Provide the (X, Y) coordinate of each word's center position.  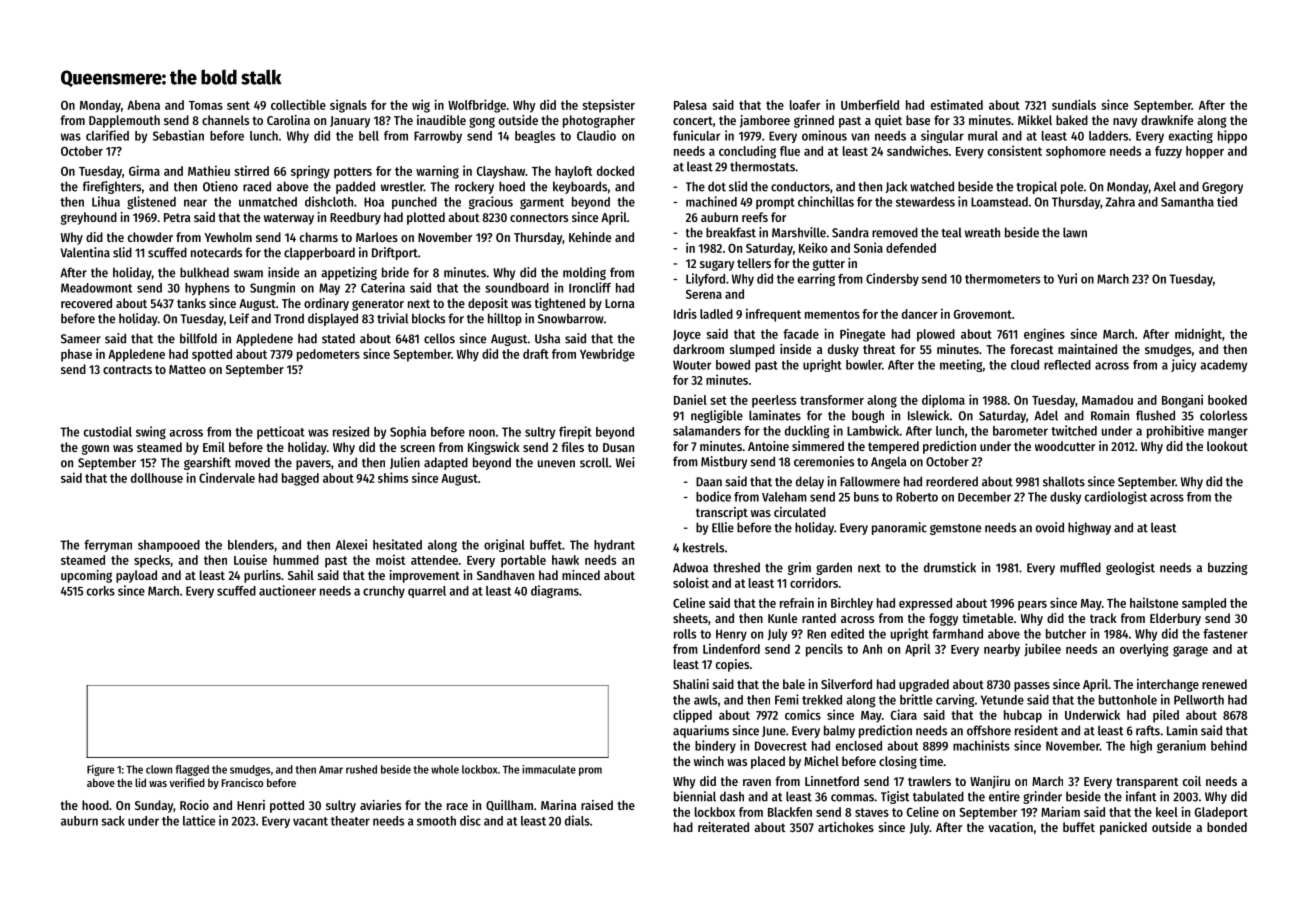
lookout (1227, 446)
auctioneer (287, 590)
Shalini (691, 684)
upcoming (86, 576)
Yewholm (228, 237)
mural (983, 136)
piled (1166, 716)
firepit (575, 432)
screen (418, 448)
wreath (982, 232)
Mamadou (1107, 400)
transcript (722, 513)
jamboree (765, 121)
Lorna (620, 303)
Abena (143, 105)
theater (350, 821)
